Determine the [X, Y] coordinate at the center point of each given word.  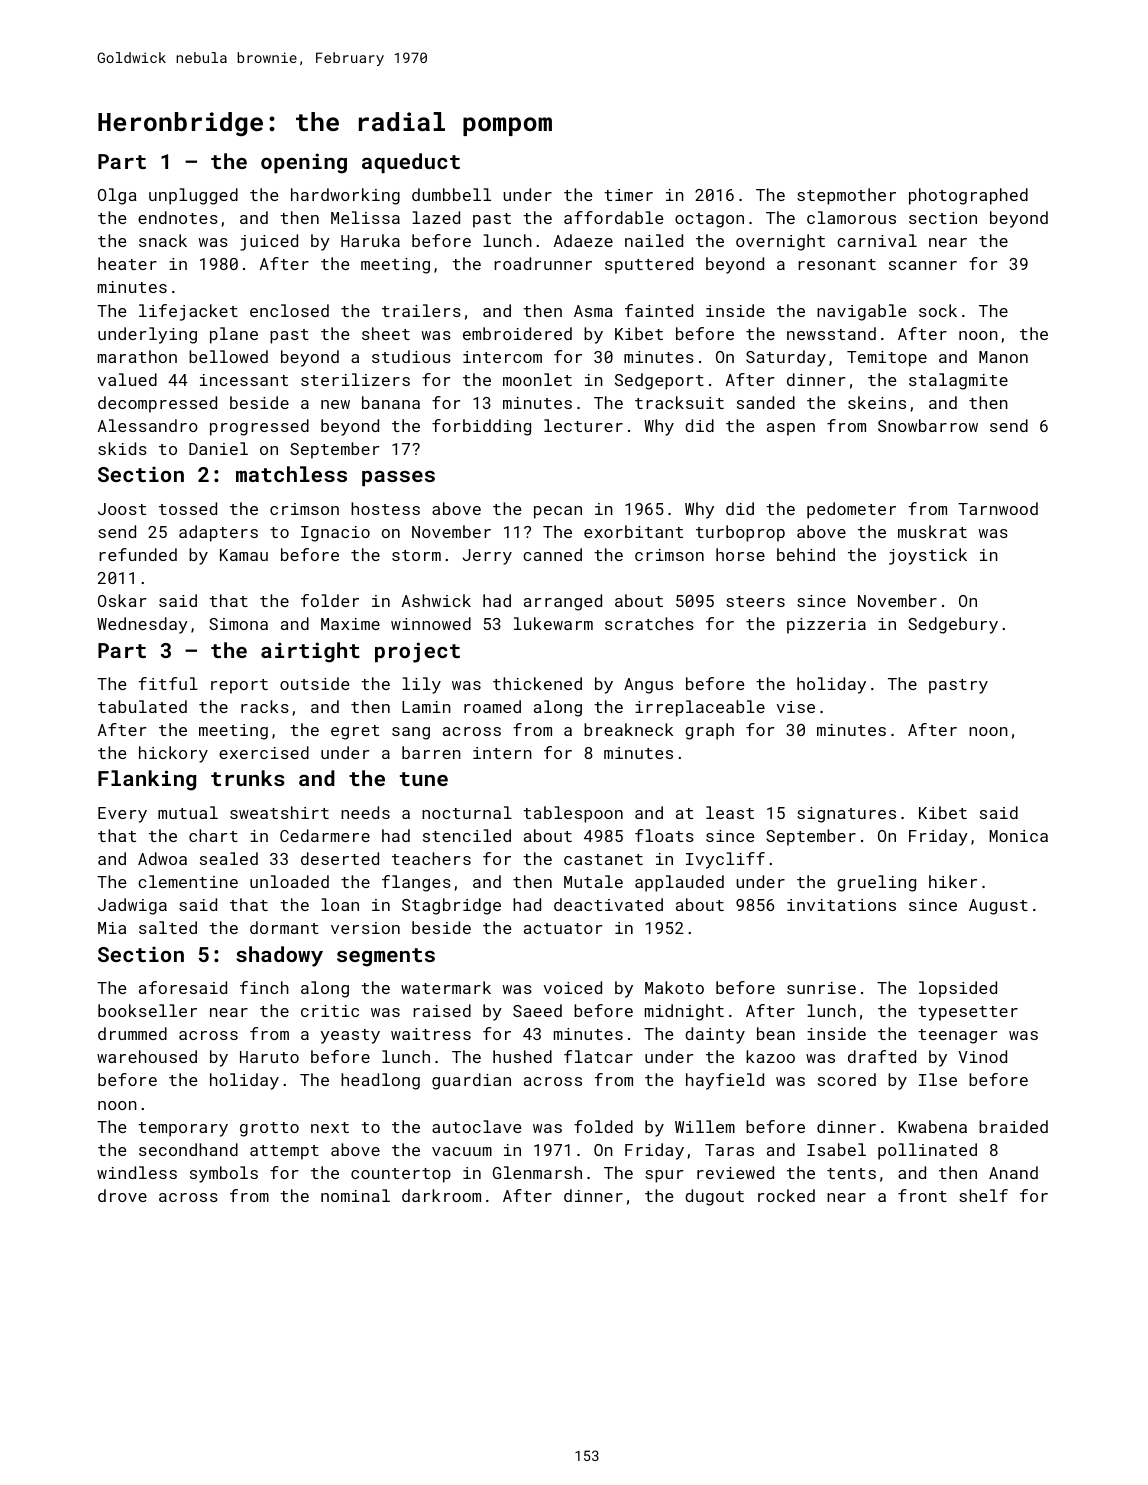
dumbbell [451, 194]
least [730, 812]
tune [424, 779]
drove [122, 1195]
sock [938, 310]
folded [603, 1126]
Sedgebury [953, 625]
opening [304, 163]
